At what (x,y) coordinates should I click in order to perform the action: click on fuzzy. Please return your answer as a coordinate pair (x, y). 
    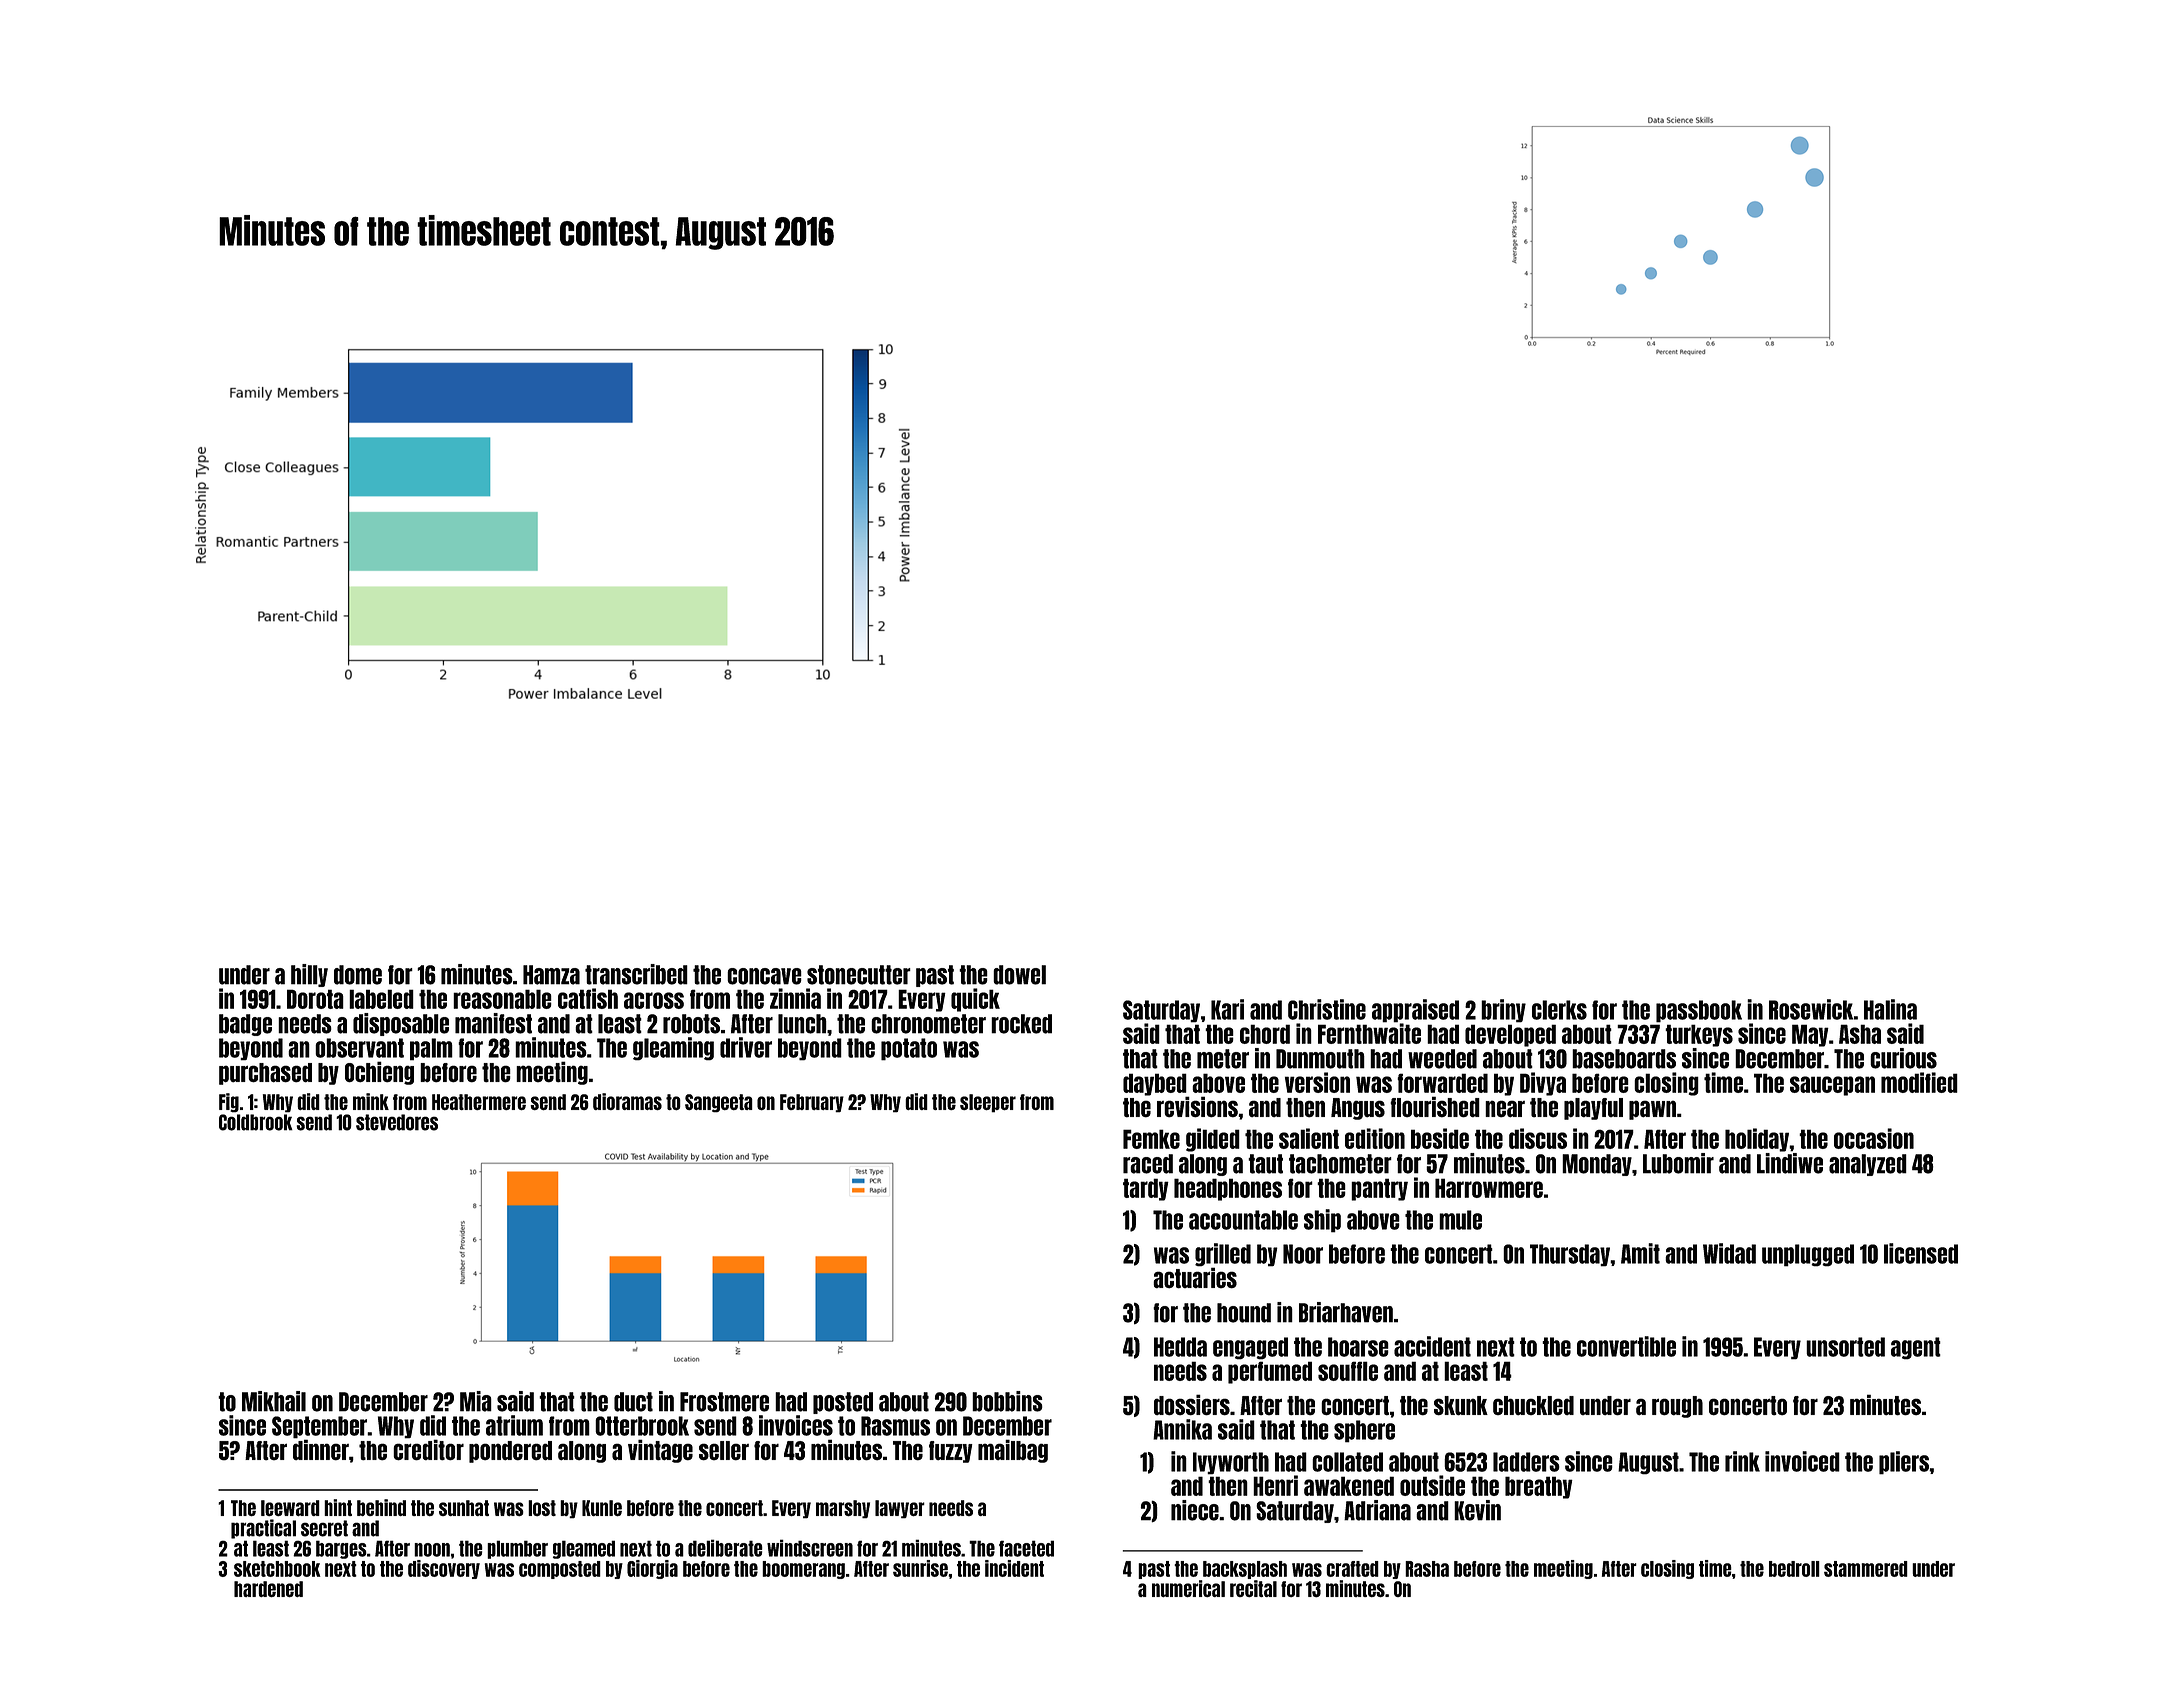
    Looking at the image, I should click on (951, 1452).
